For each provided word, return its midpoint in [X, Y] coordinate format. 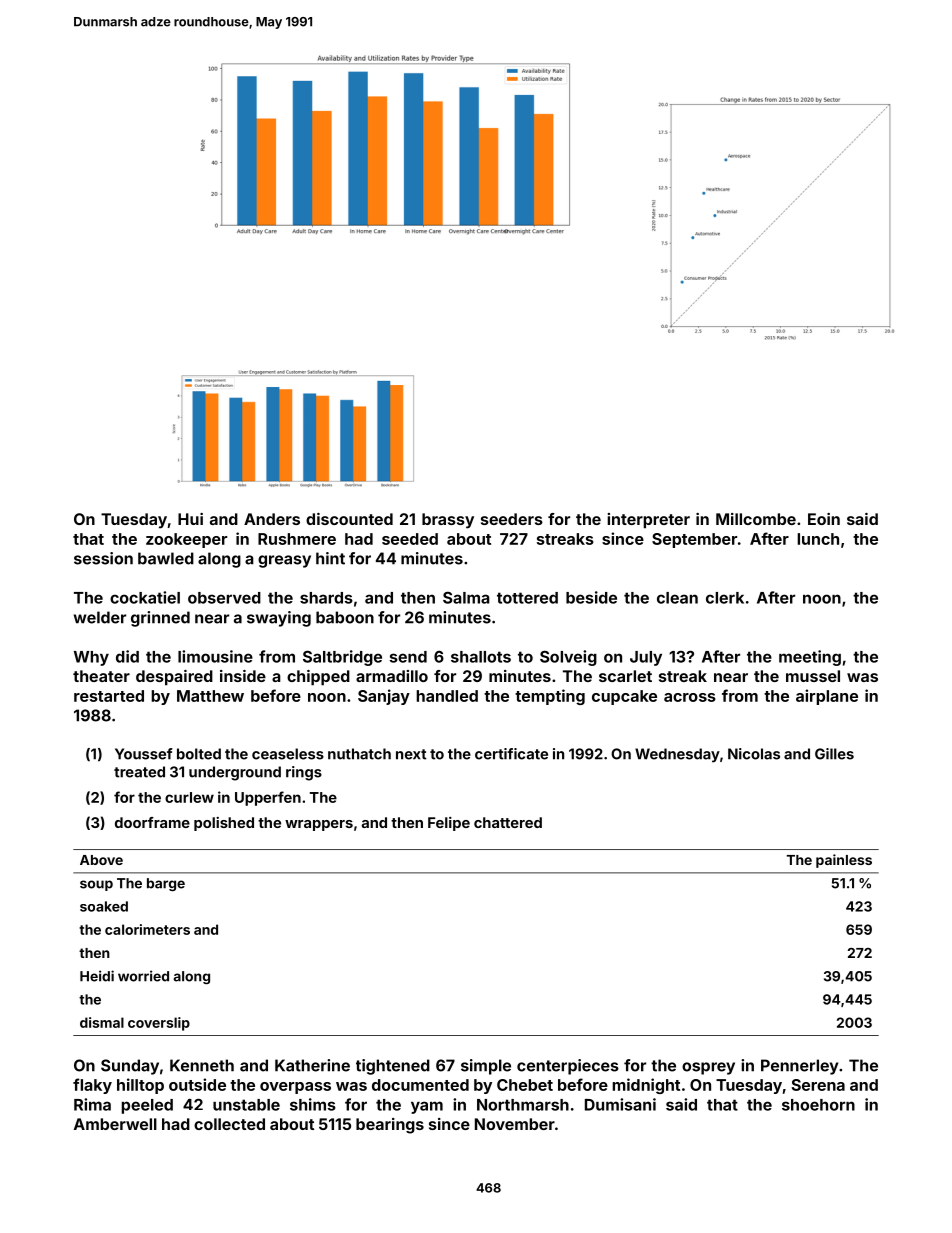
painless [844, 861]
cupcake [624, 697]
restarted [109, 696]
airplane [827, 697]
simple [486, 1067]
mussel [813, 676]
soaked [104, 906]
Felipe [449, 824]
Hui [190, 519]
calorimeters [147, 929]
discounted [349, 519]
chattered [508, 822]
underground [235, 773]
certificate [511, 754]
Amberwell [115, 1124]
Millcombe [756, 519]
